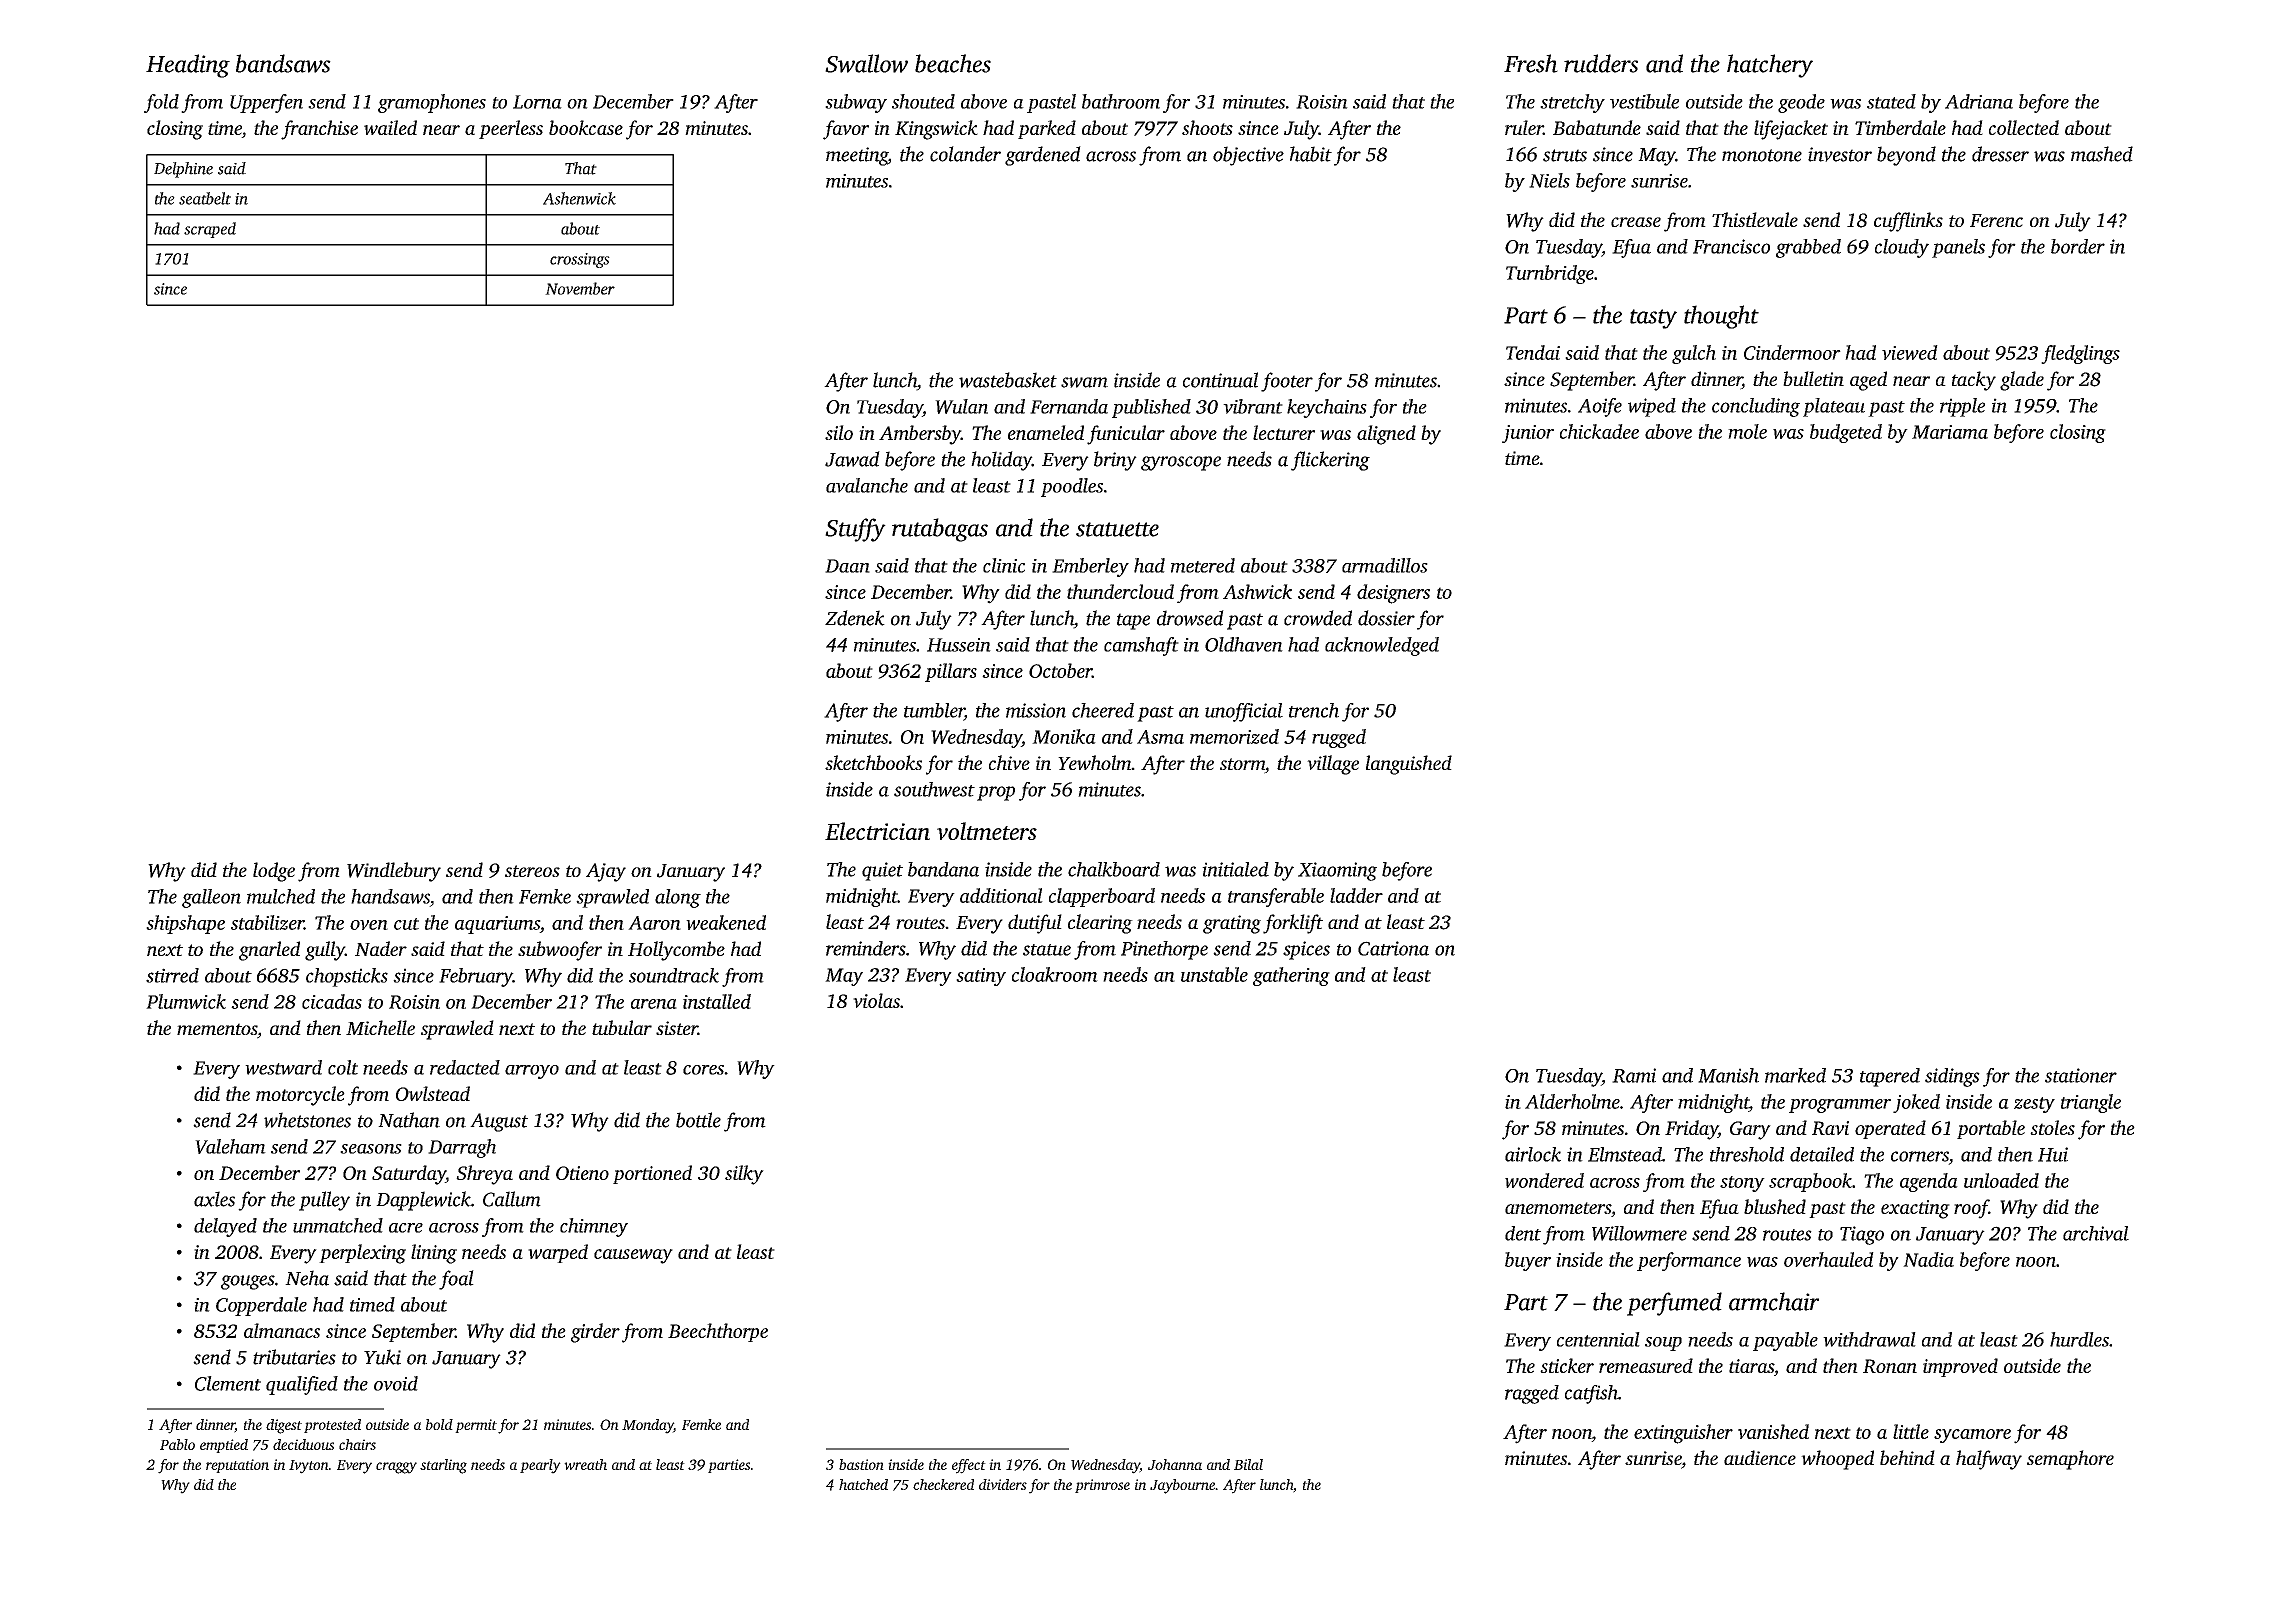 This screenshot has height=1614, width=2282. I want to click on chickadee, so click(1599, 431).
